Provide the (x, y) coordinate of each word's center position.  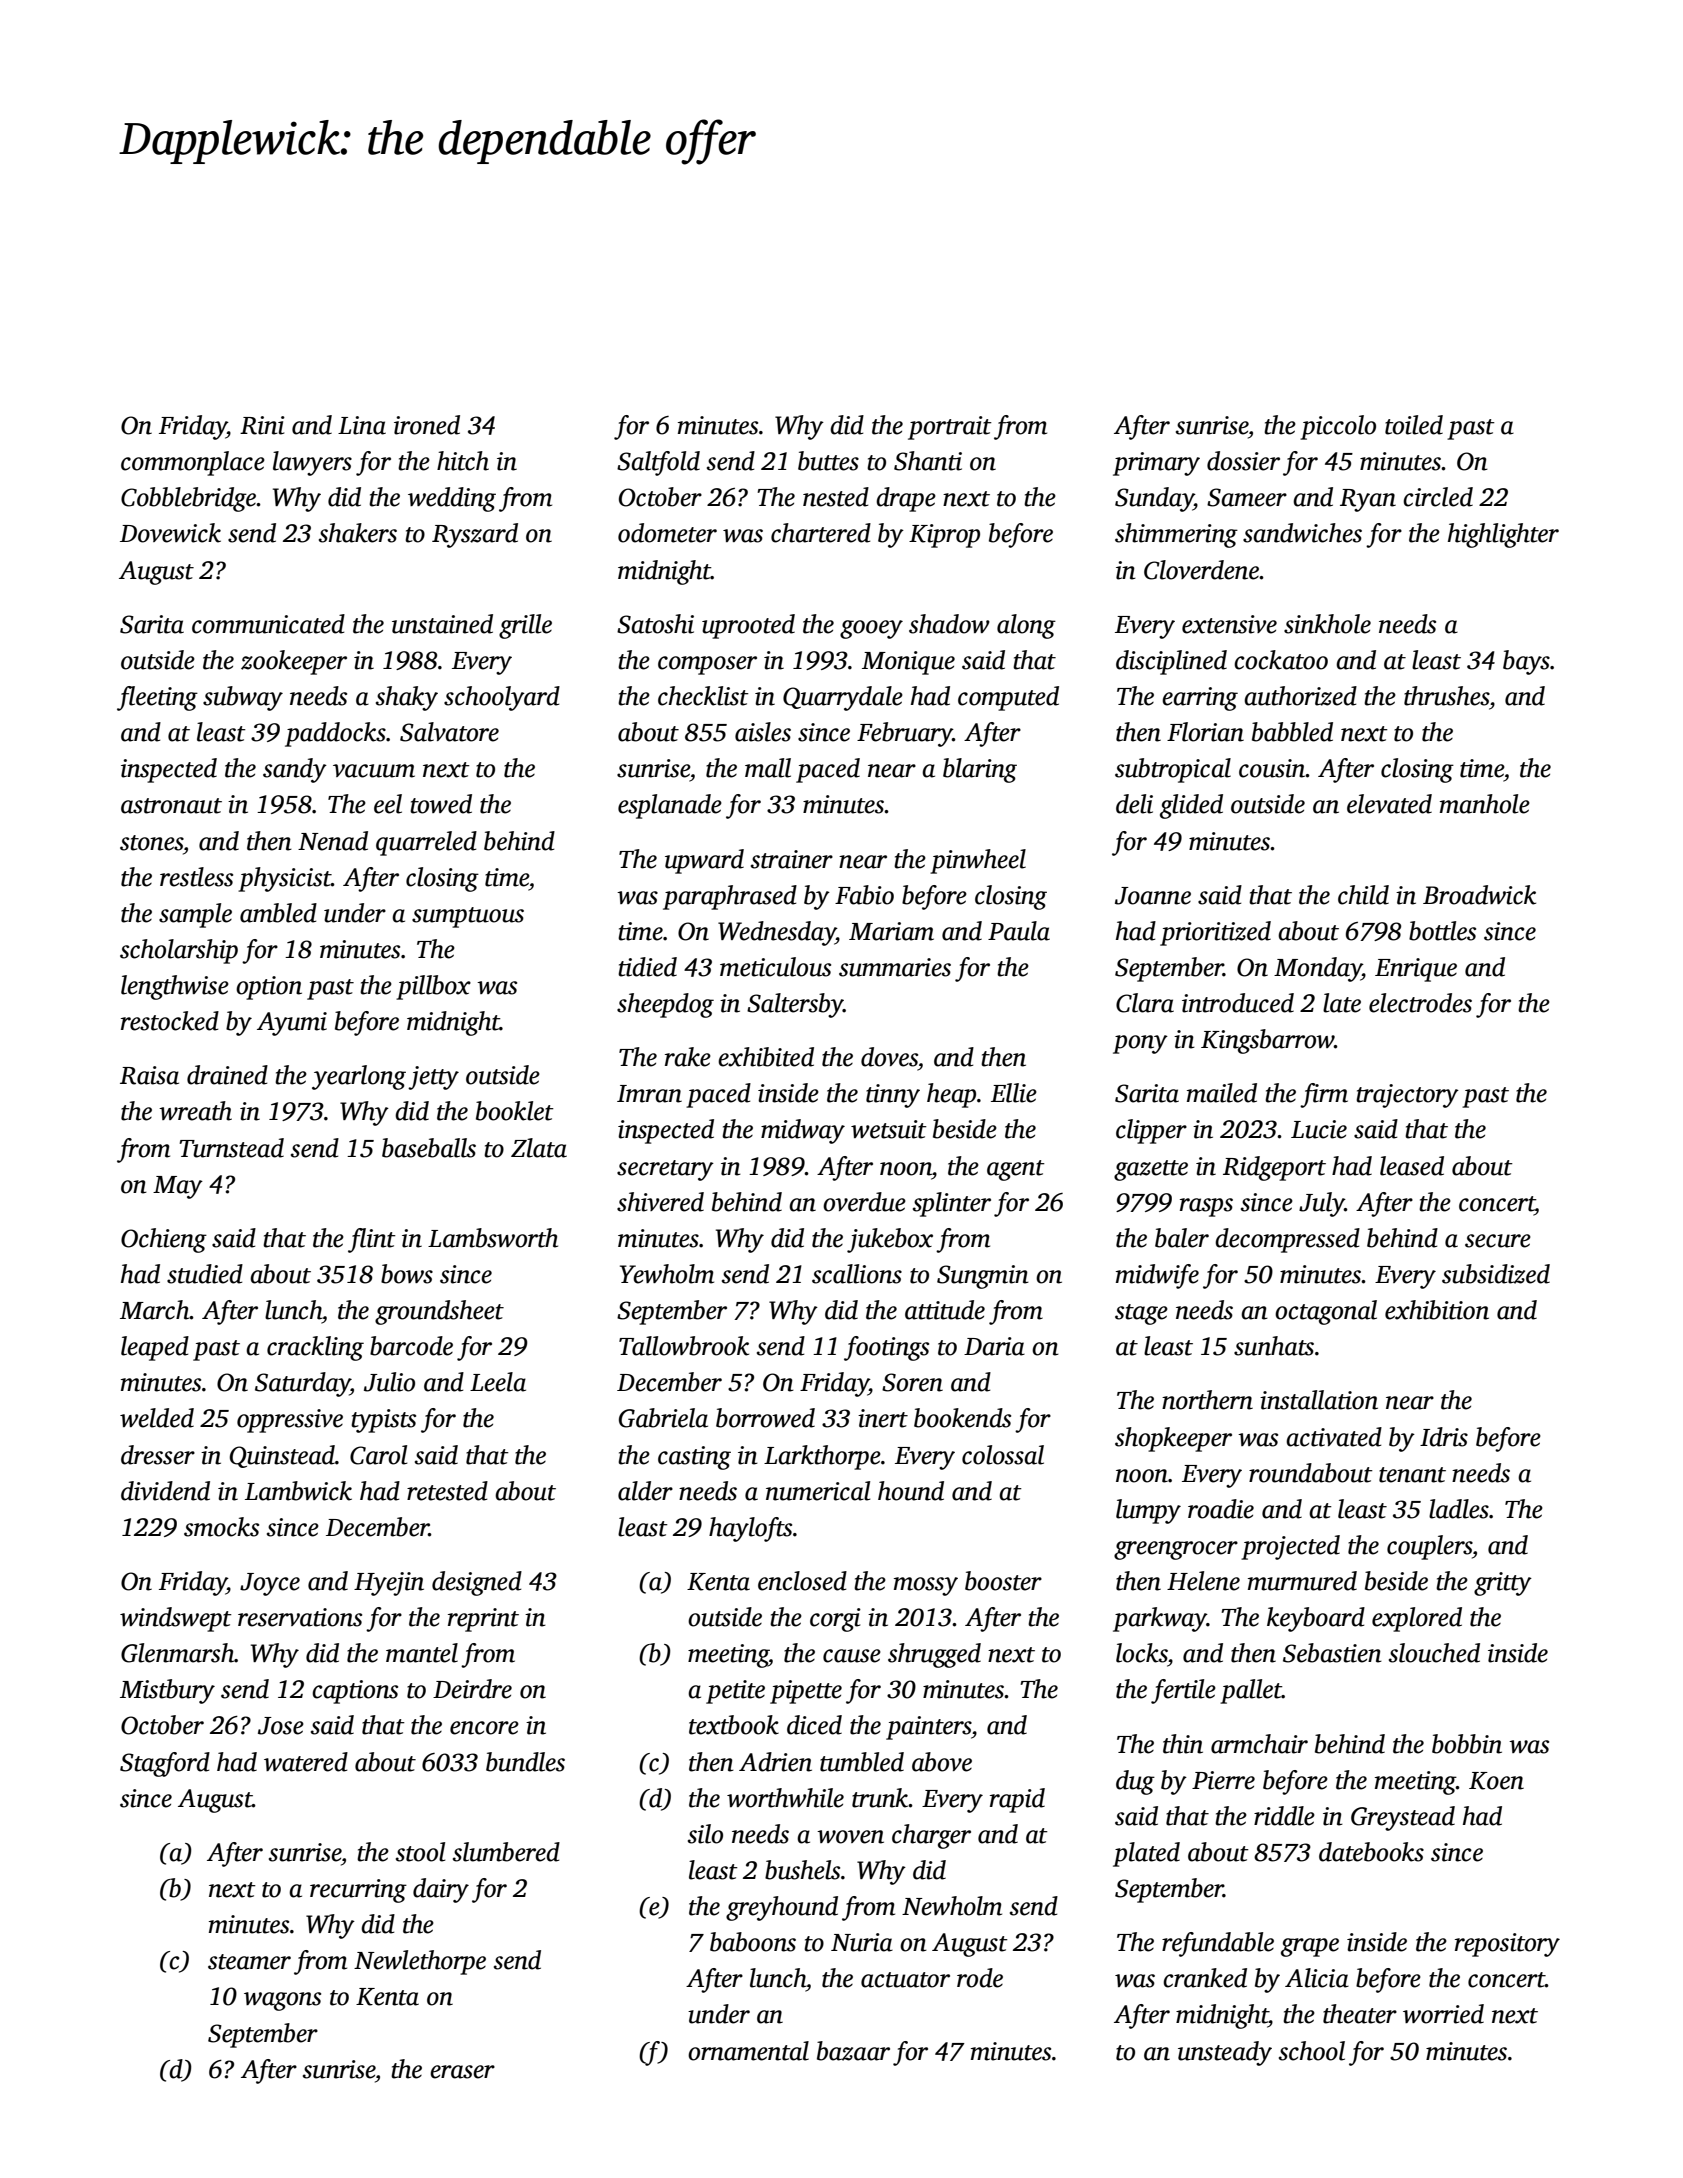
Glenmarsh (178, 1653)
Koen (1496, 1781)
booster (1003, 1581)
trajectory (1407, 1096)
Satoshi (655, 624)
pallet (1251, 1691)
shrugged (934, 1655)
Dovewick (170, 533)
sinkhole (1327, 624)
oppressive (290, 1421)
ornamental (748, 2051)
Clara (1145, 1003)
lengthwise (175, 987)
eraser (462, 2072)
